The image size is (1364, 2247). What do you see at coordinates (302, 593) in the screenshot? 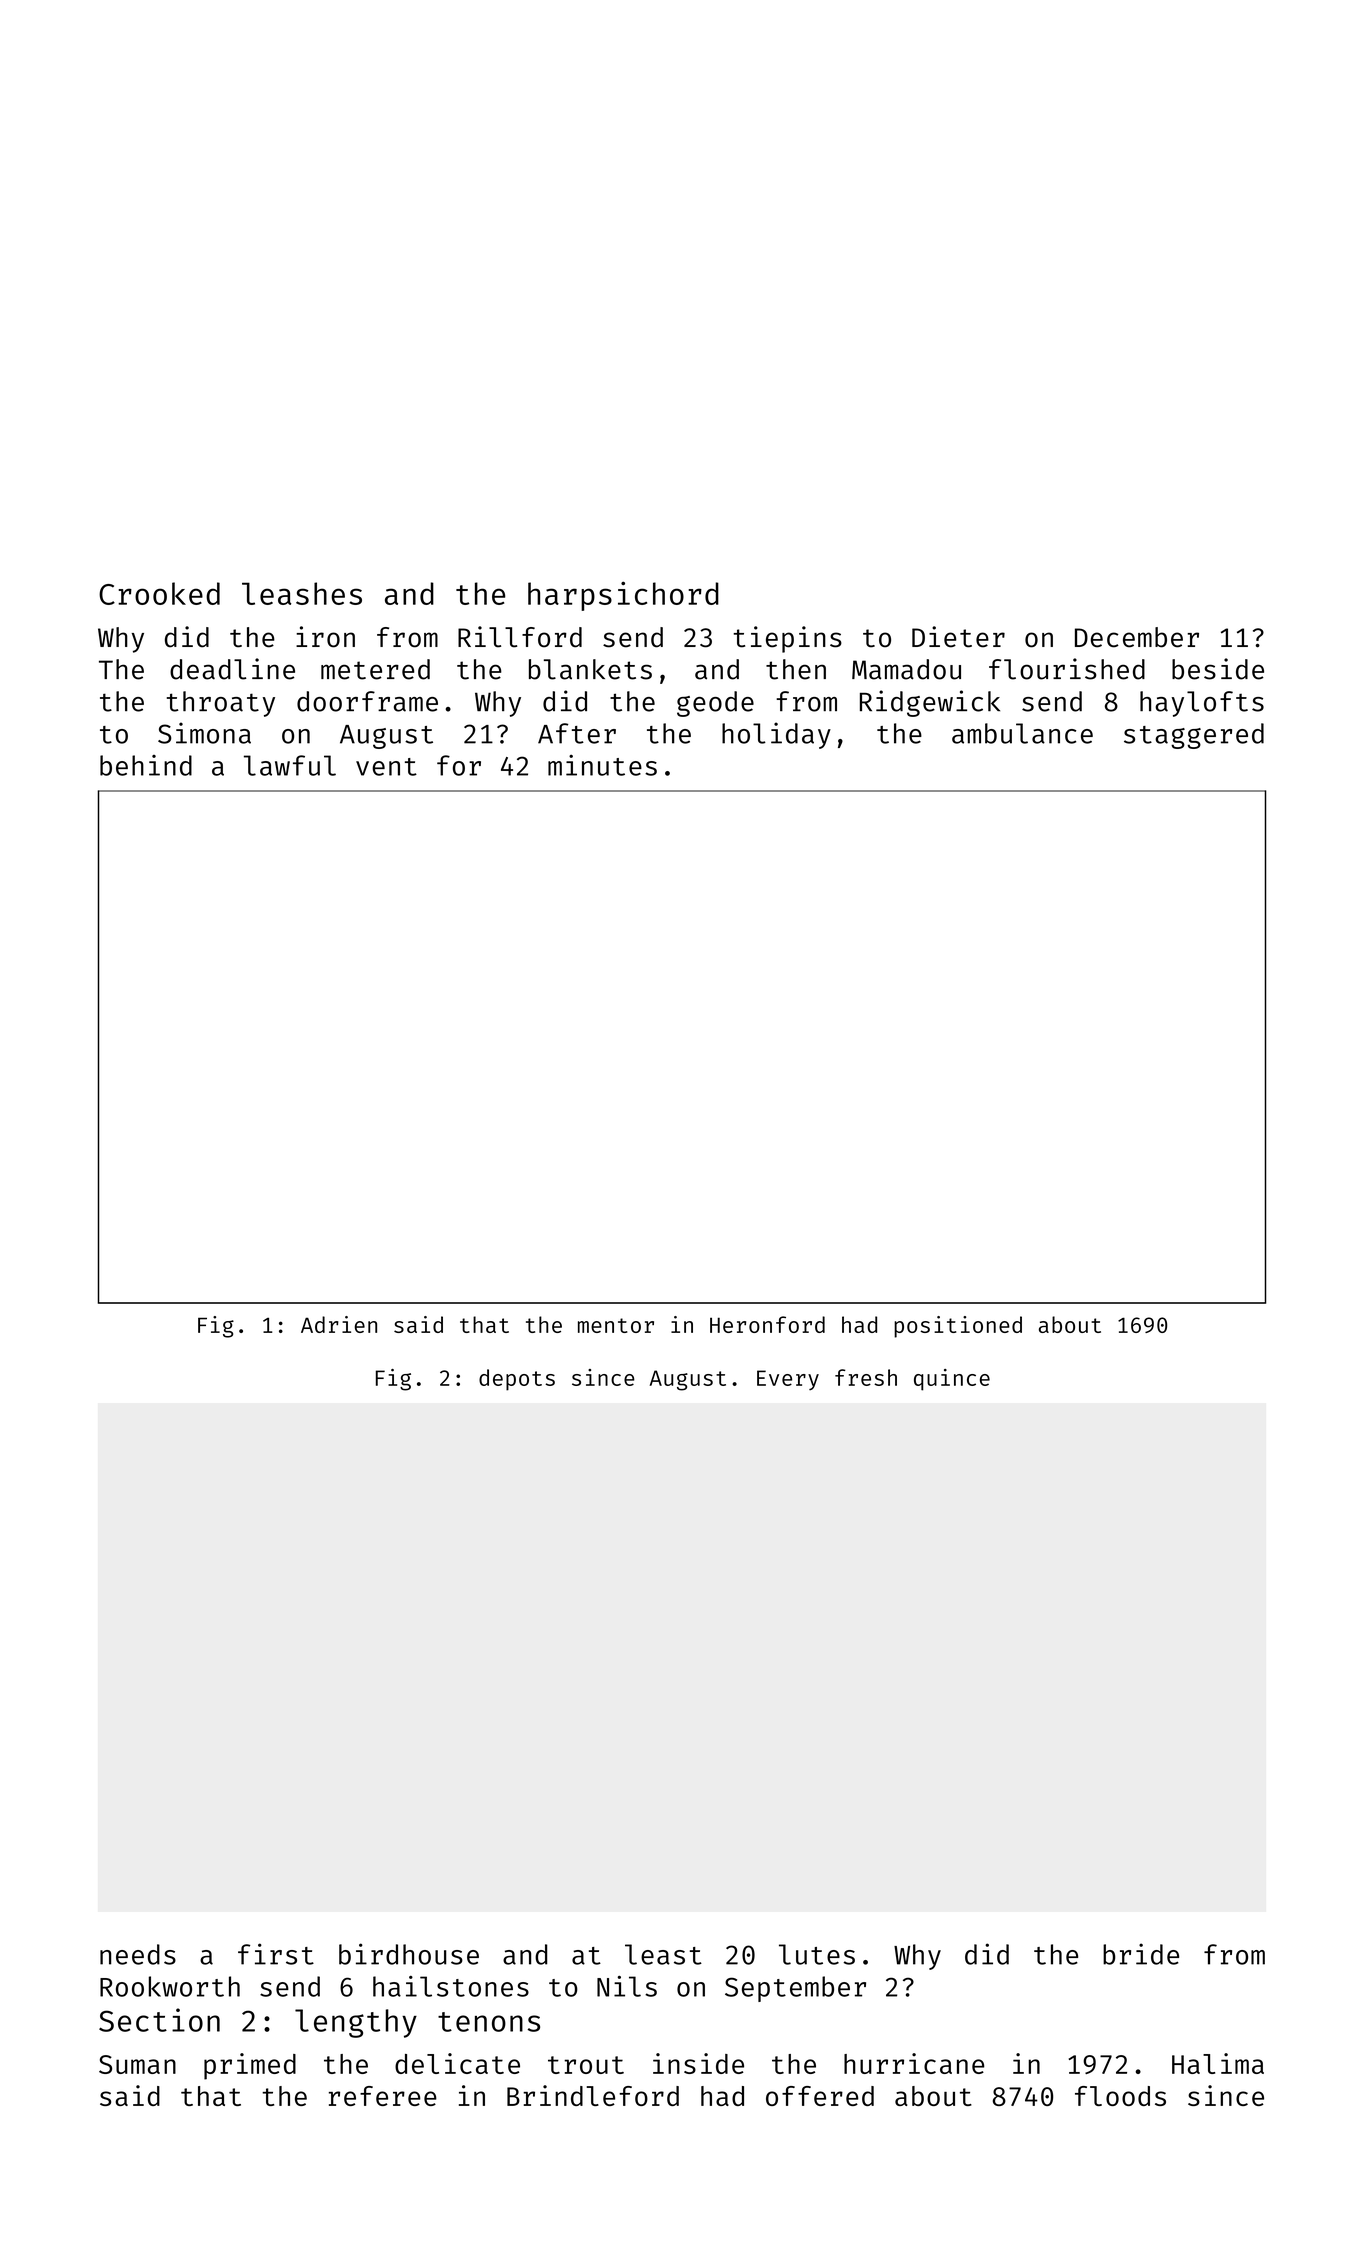
I see `leashes` at bounding box center [302, 593].
